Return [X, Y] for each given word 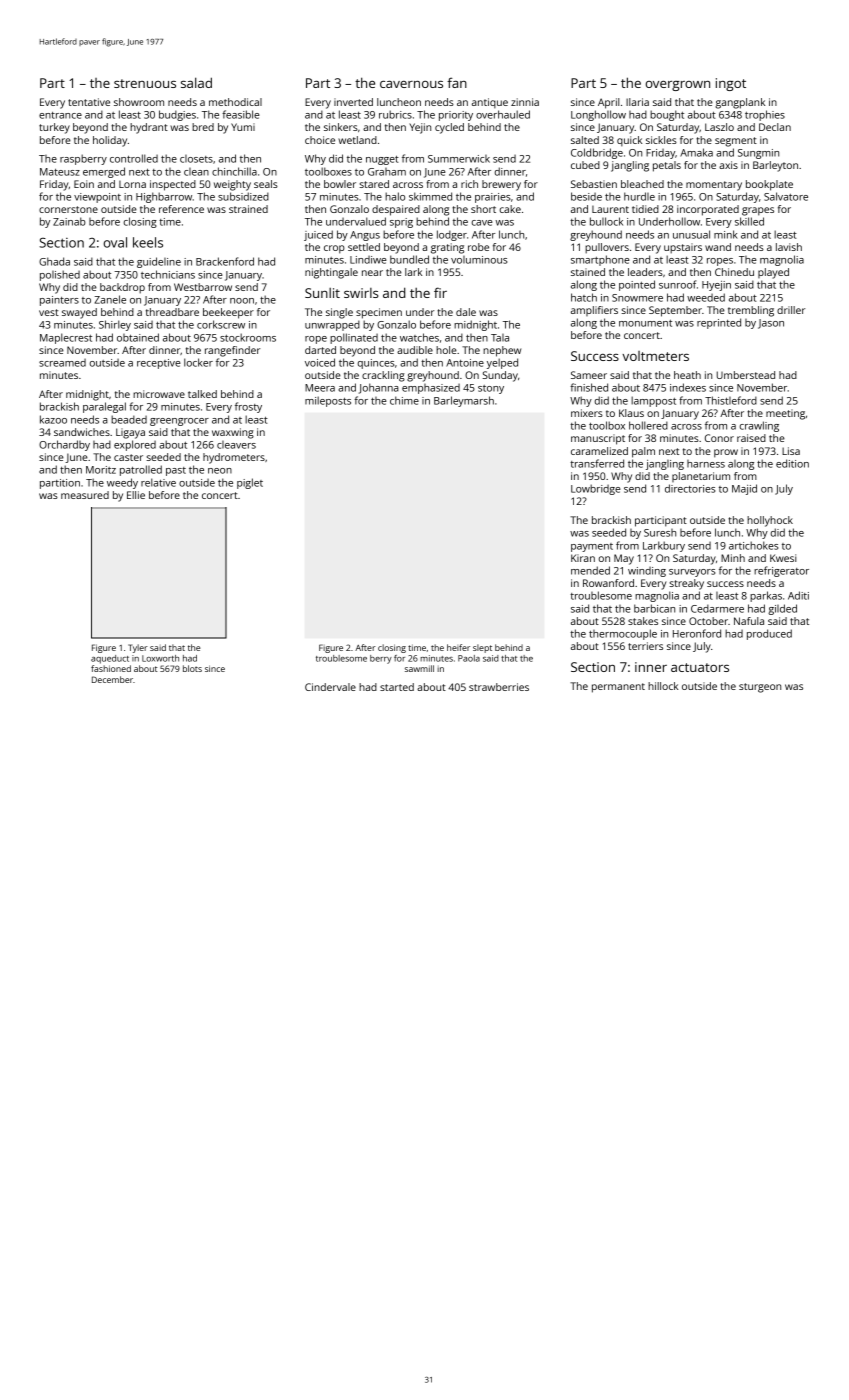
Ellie [136, 495]
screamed [62, 363]
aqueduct [110, 659]
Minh [733, 558]
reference [181, 209]
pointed [637, 285]
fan [457, 82]
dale [466, 312]
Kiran [583, 558]
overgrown [677, 86]
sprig [401, 223]
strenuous [145, 83]
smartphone [600, 260]
